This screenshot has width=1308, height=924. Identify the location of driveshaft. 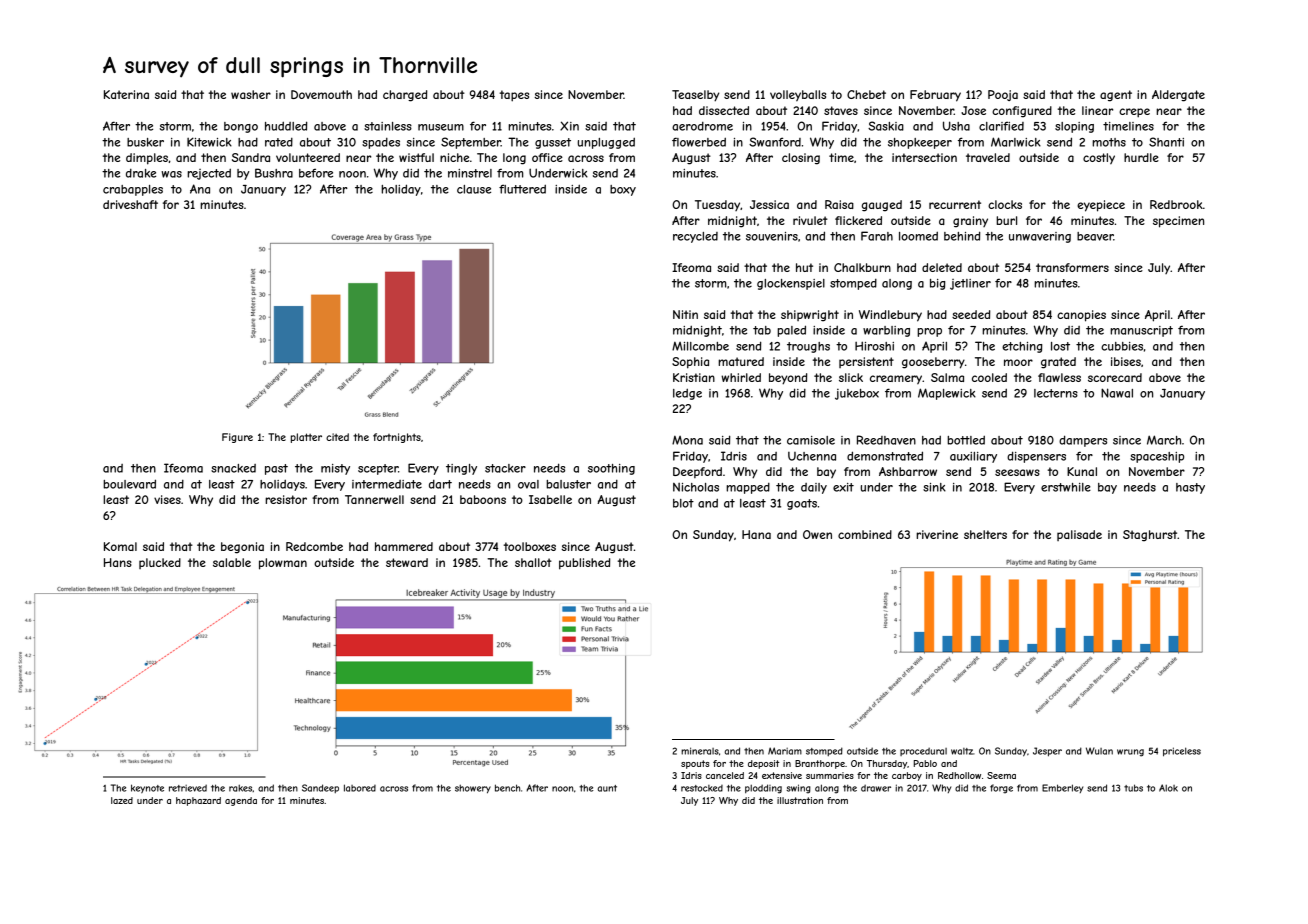
(130, 204).
